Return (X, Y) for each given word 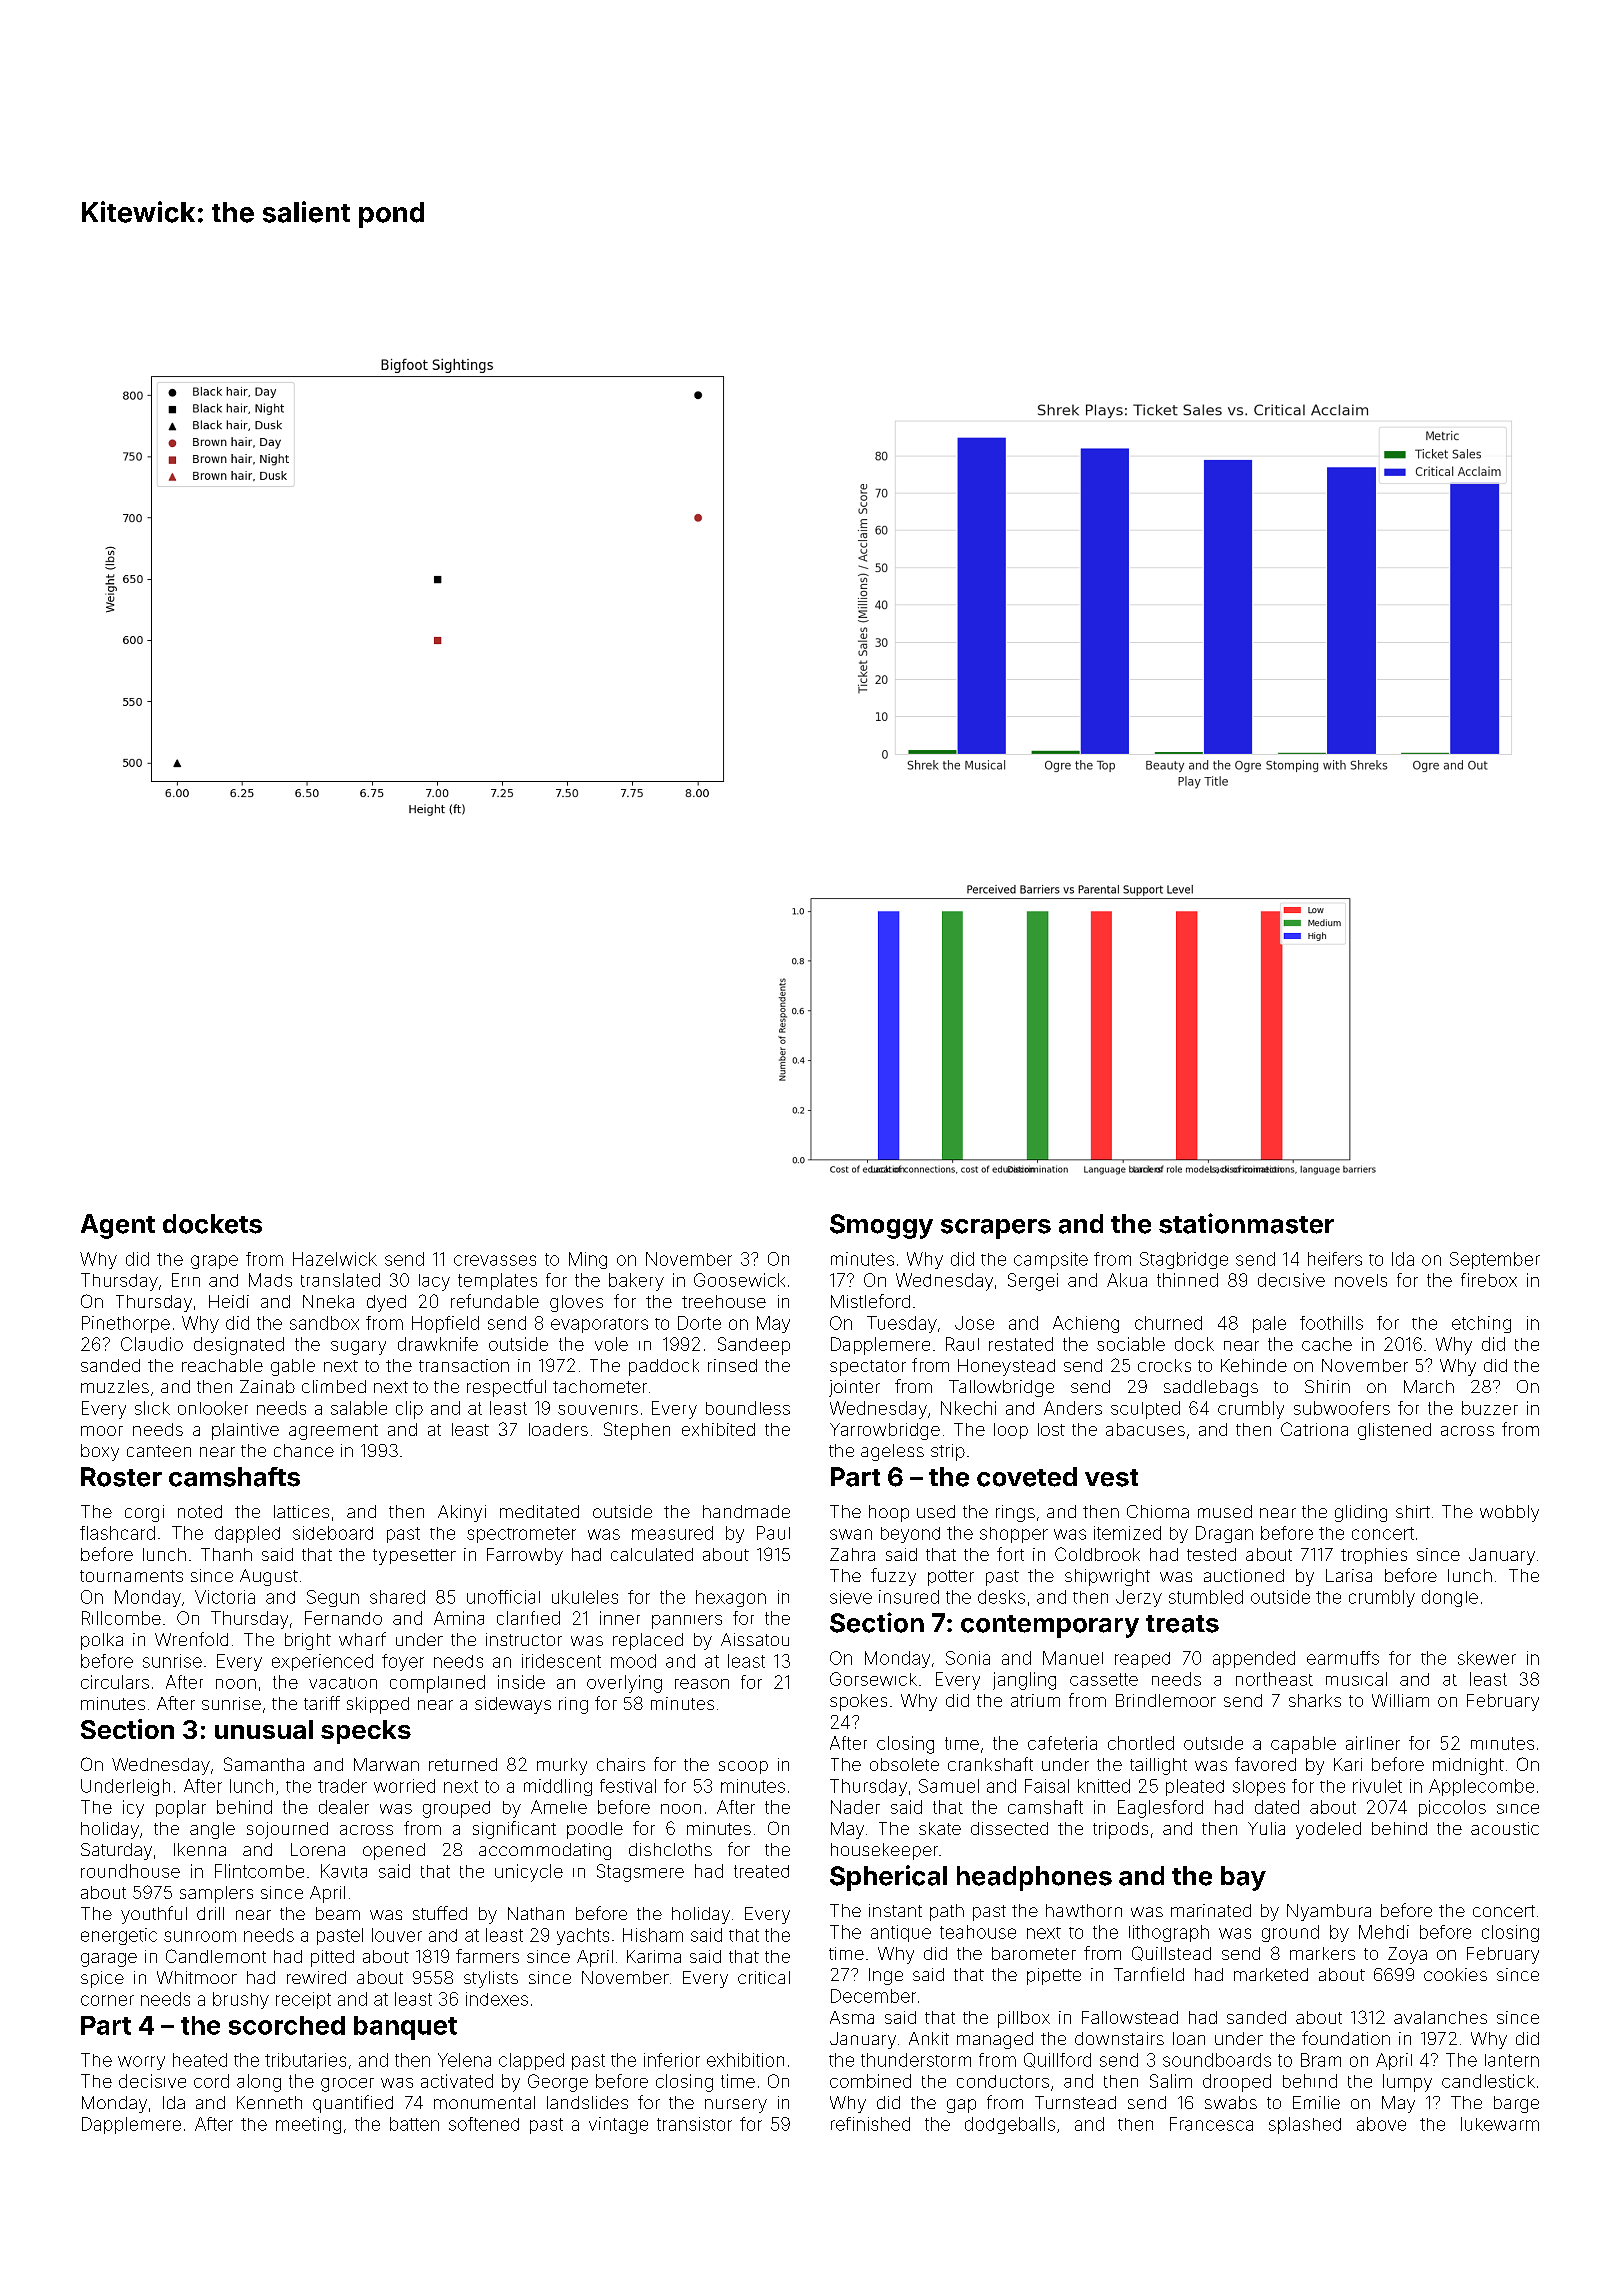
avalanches (1440, 2017)
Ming (588, 1260)
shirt (1413, 1511)
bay (1243, 1878)
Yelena (464, 2060)
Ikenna (200, 1849)
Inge (886, 1976)
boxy (100, 1452)
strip (948, 1452)
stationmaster (1246, 1223)
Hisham (653, 1935)
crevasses (495, 1260)
